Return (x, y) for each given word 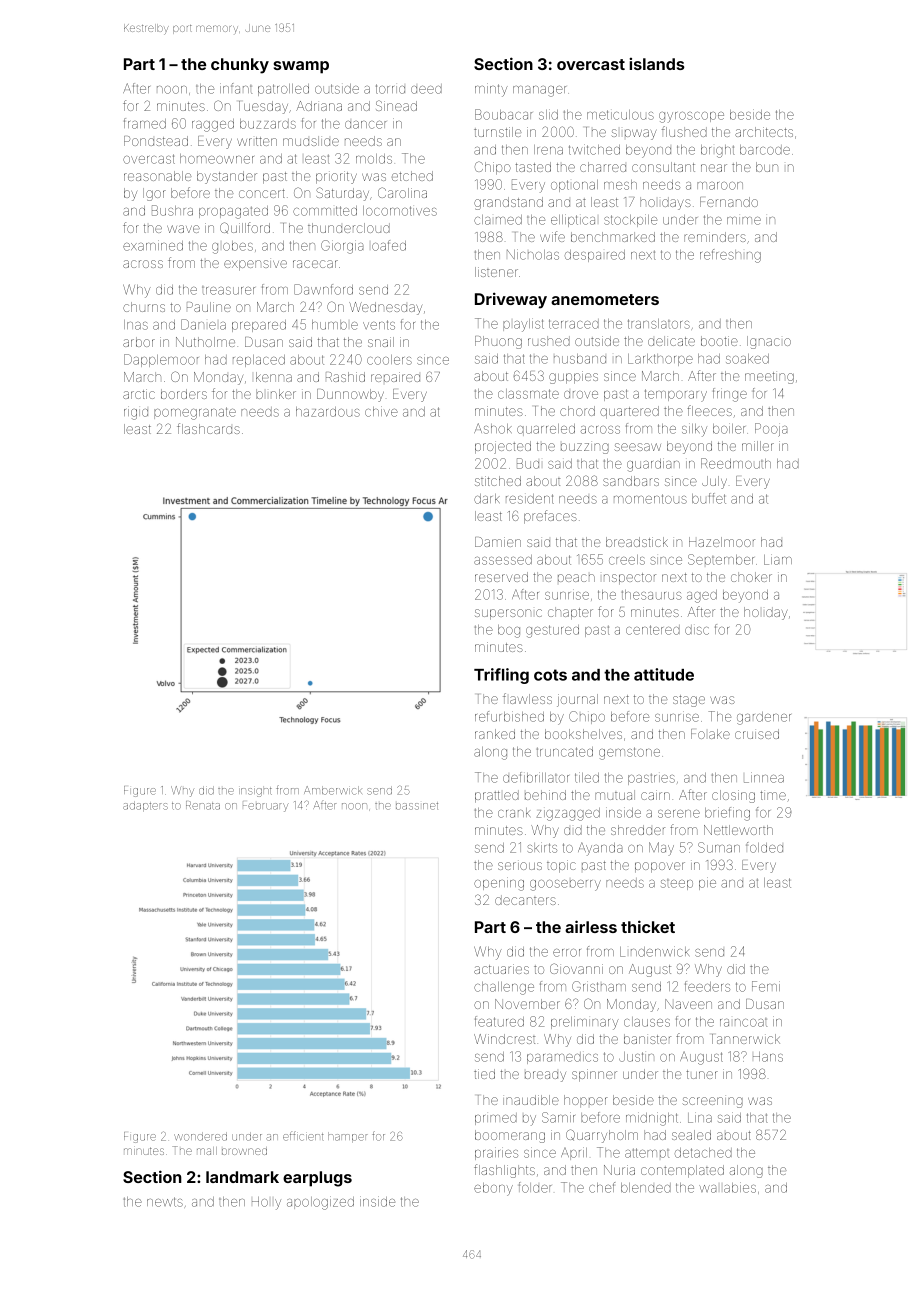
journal (577, 700)
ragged (213, 125)
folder (535, 1187)
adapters (145, 806)
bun (767, 167)
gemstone (629, 753)
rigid (136, 413)
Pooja (771, 430)
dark (487, 499)
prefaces (550, 517)
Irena (548, 150)
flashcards (208, 428)
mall (207, 1151)
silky (694, 430)
